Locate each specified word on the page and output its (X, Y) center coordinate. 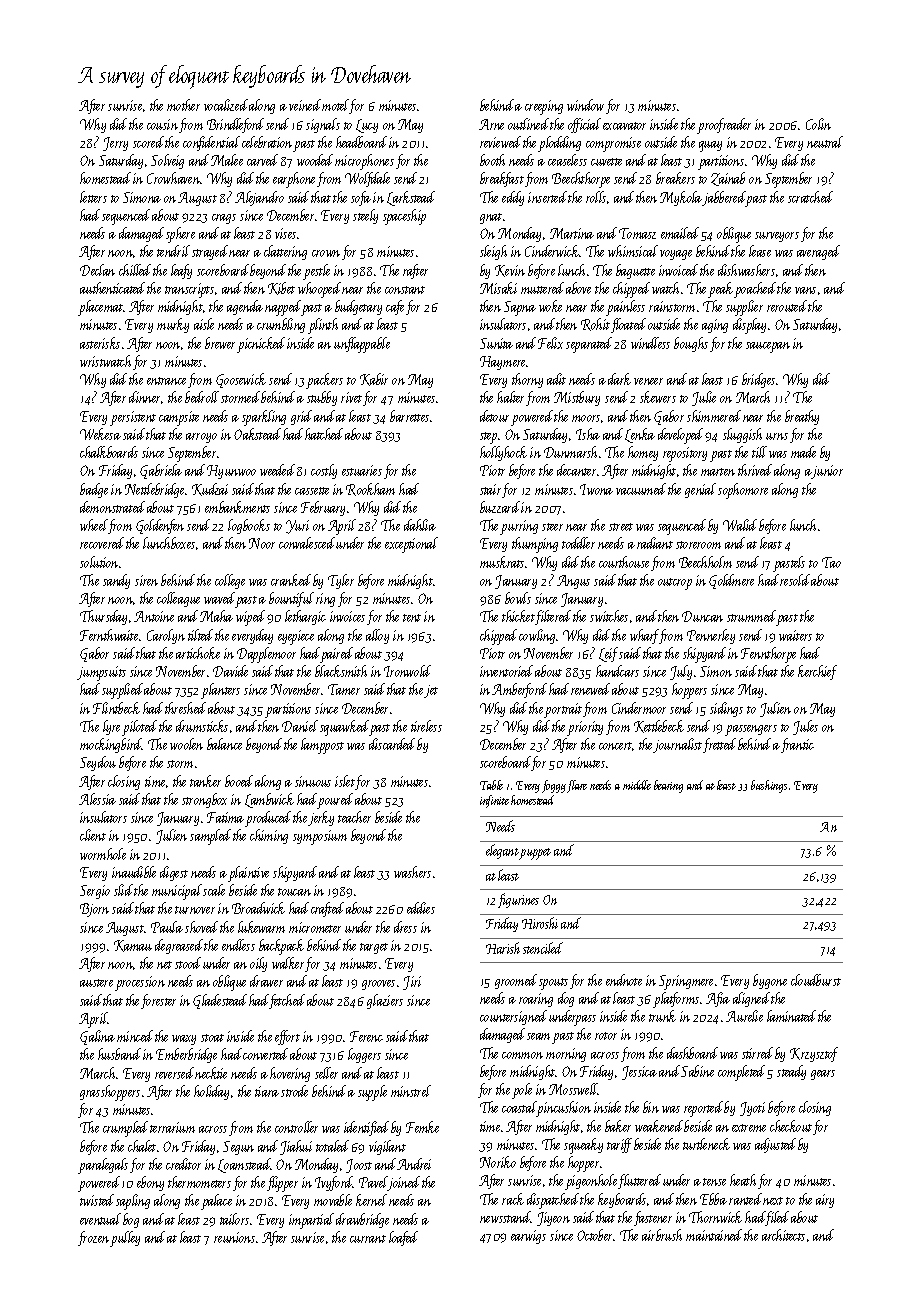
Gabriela (161, 471)
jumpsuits (101, 673)
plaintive (248, 874)
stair (490, 489)
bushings (769, 786)
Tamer (344, 689)
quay (710, 146)
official (584, 125)
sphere (180, 235)
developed (680, 436)
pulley (125, 1239)
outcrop (675, 584)
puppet (535, 854)
